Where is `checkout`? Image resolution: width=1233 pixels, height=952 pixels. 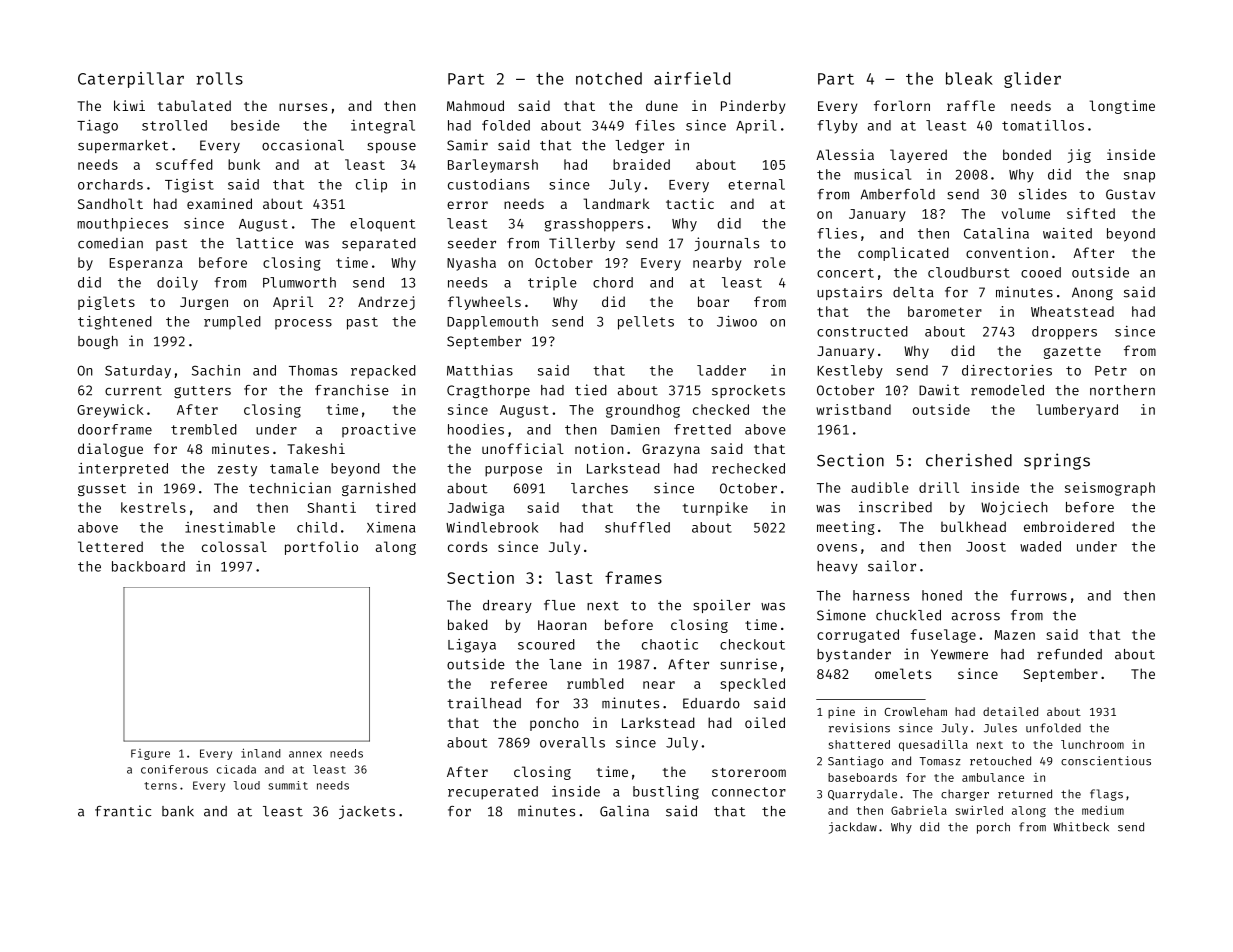 checkout is located at coordinates (752, 644).
